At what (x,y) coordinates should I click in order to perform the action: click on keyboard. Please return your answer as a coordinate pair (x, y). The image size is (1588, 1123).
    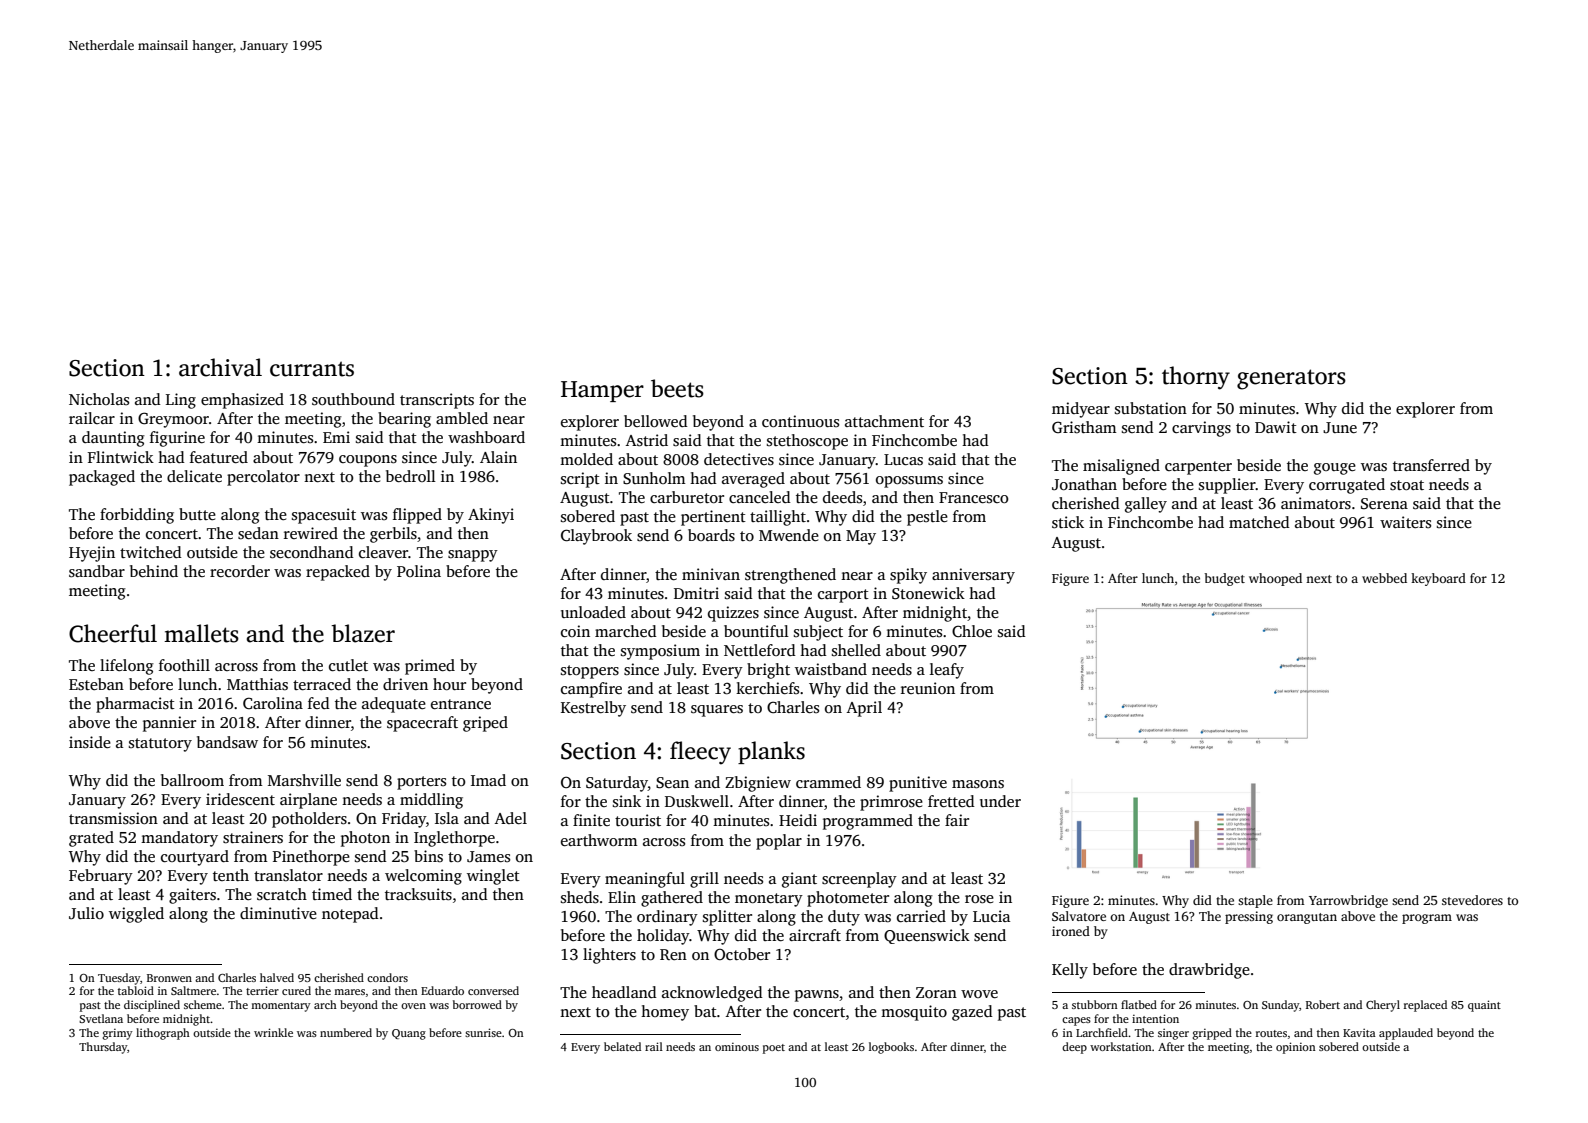
    Looking at the image, I should click on (1438, 579).
